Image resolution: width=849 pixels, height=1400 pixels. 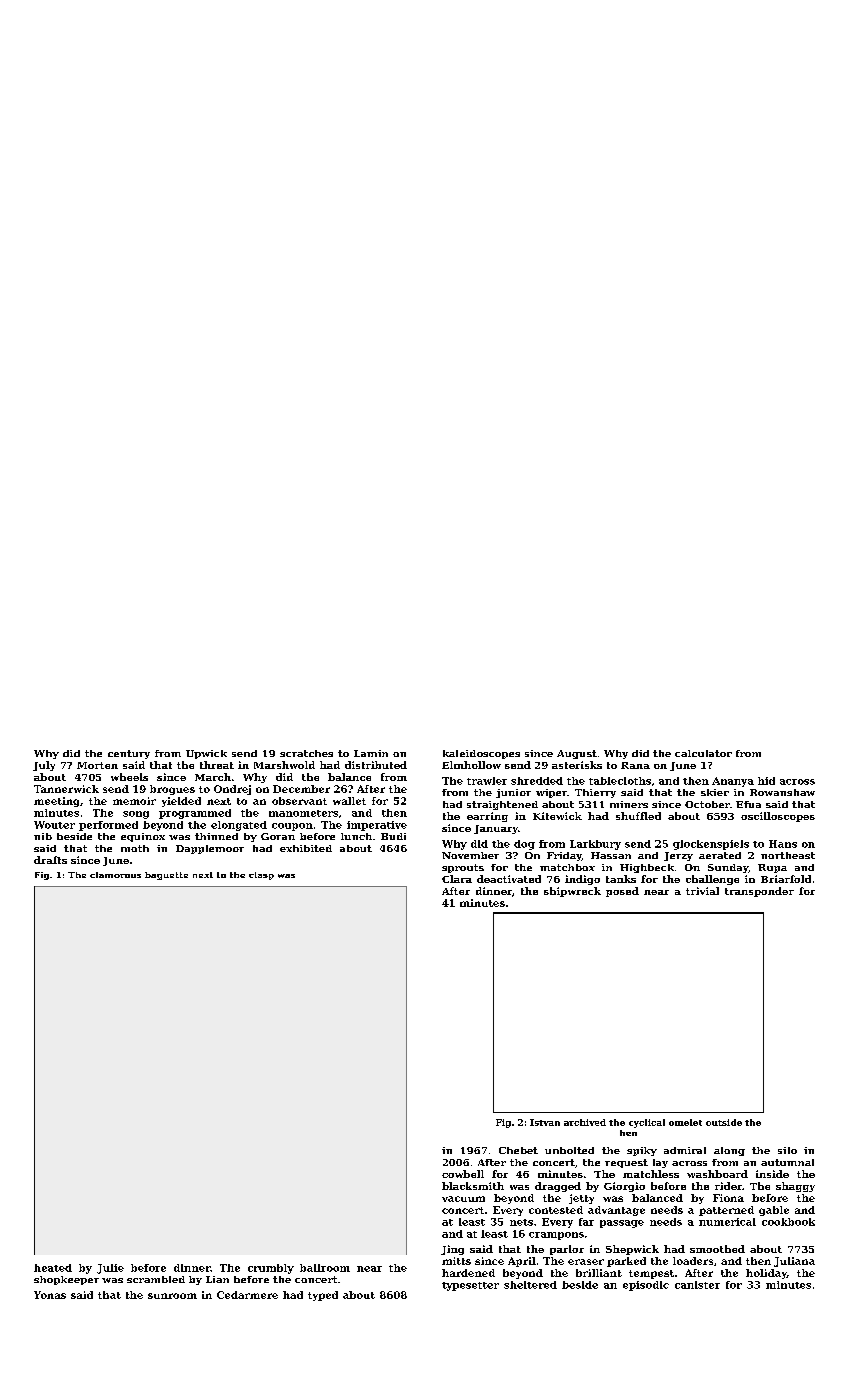 I want to click on inside, so click(x=772, y=1174).
